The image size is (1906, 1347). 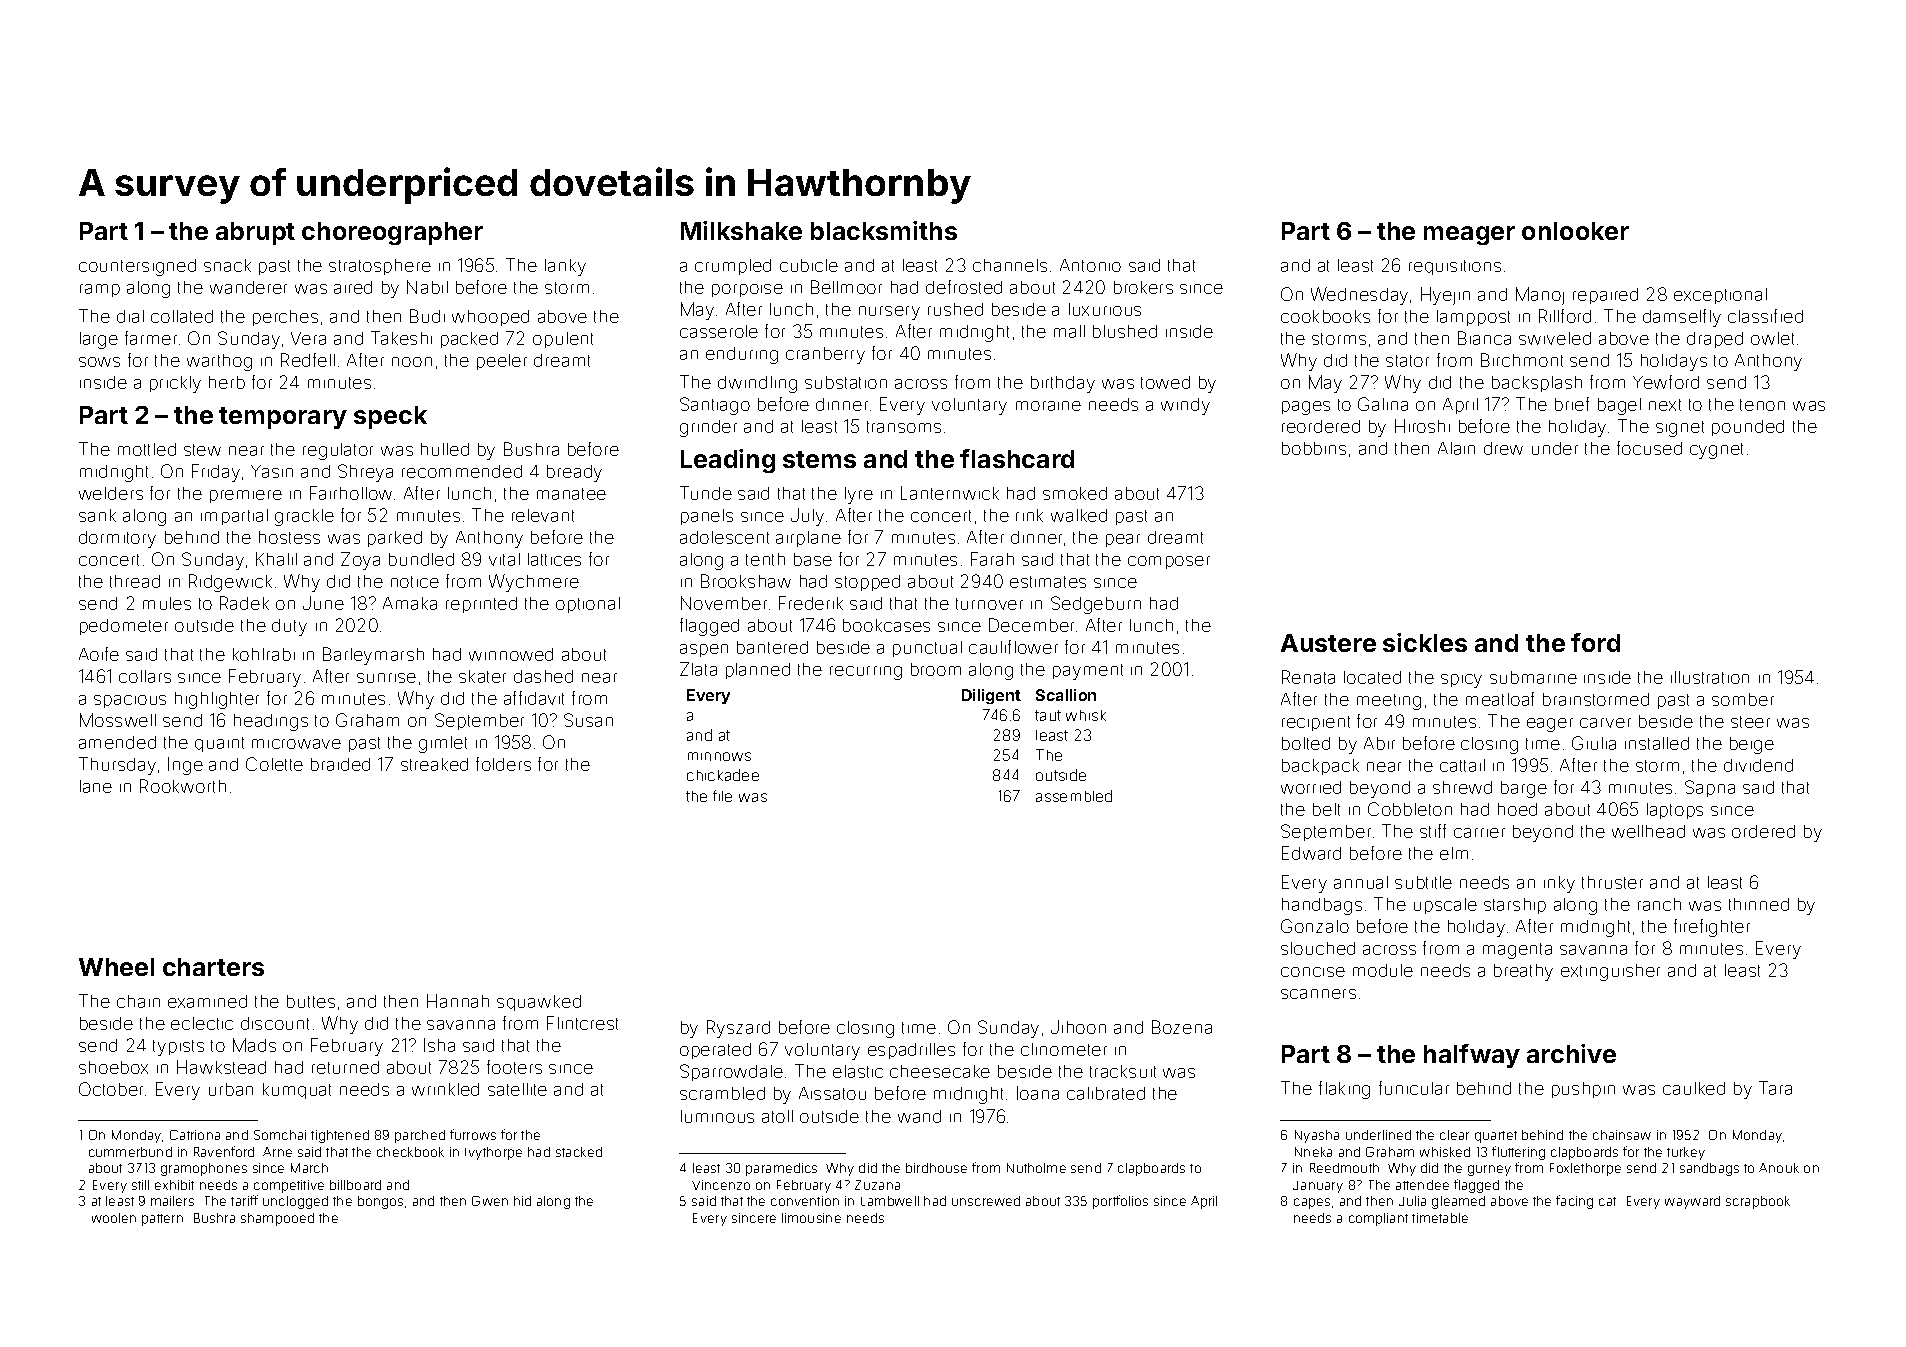 What do you see at coordinates (728, 461) in the image?
I see `Leading` at bounding box center [728, 461].
